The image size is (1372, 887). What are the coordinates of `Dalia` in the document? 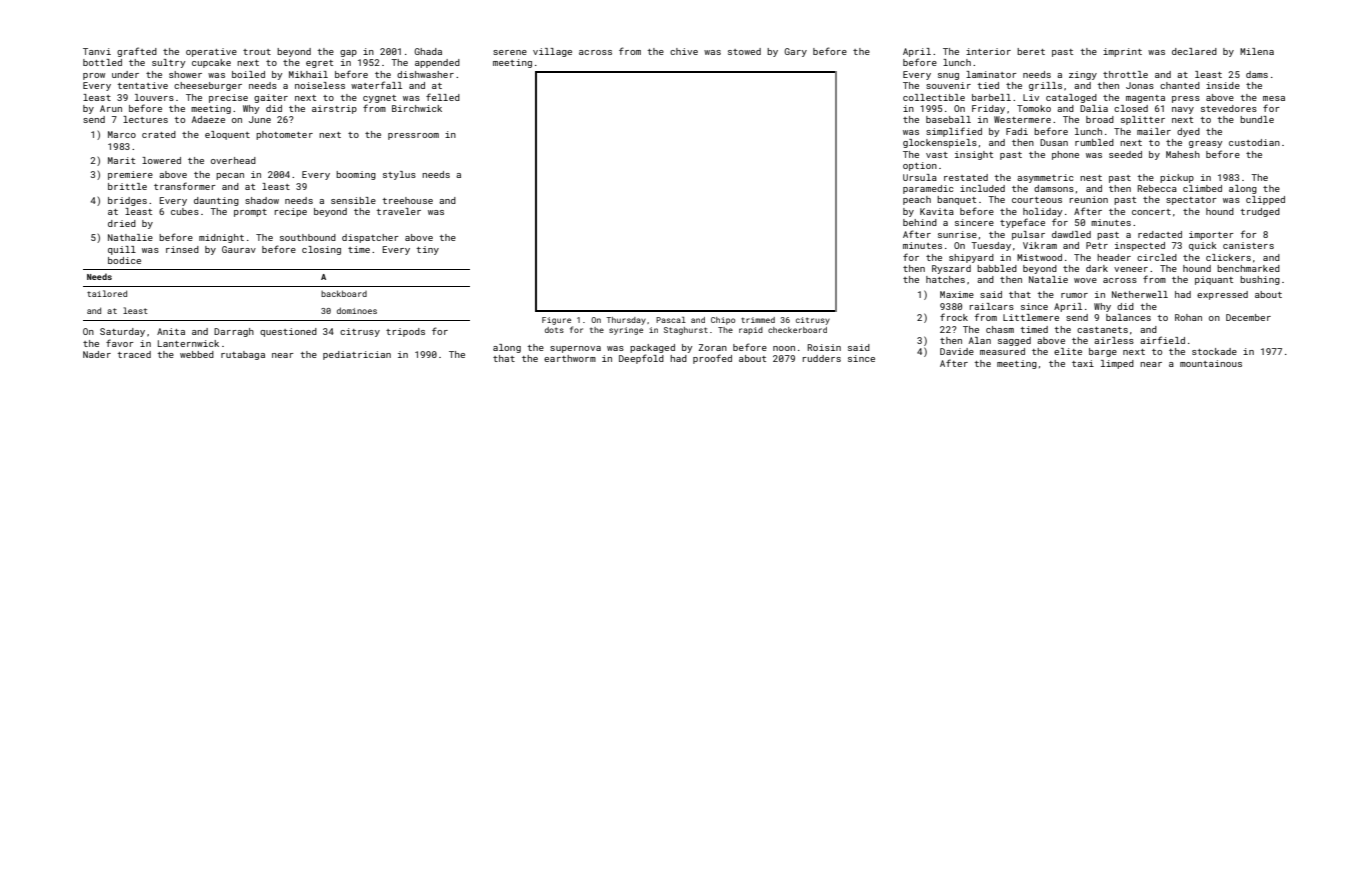 It's located at (1094, 108).
